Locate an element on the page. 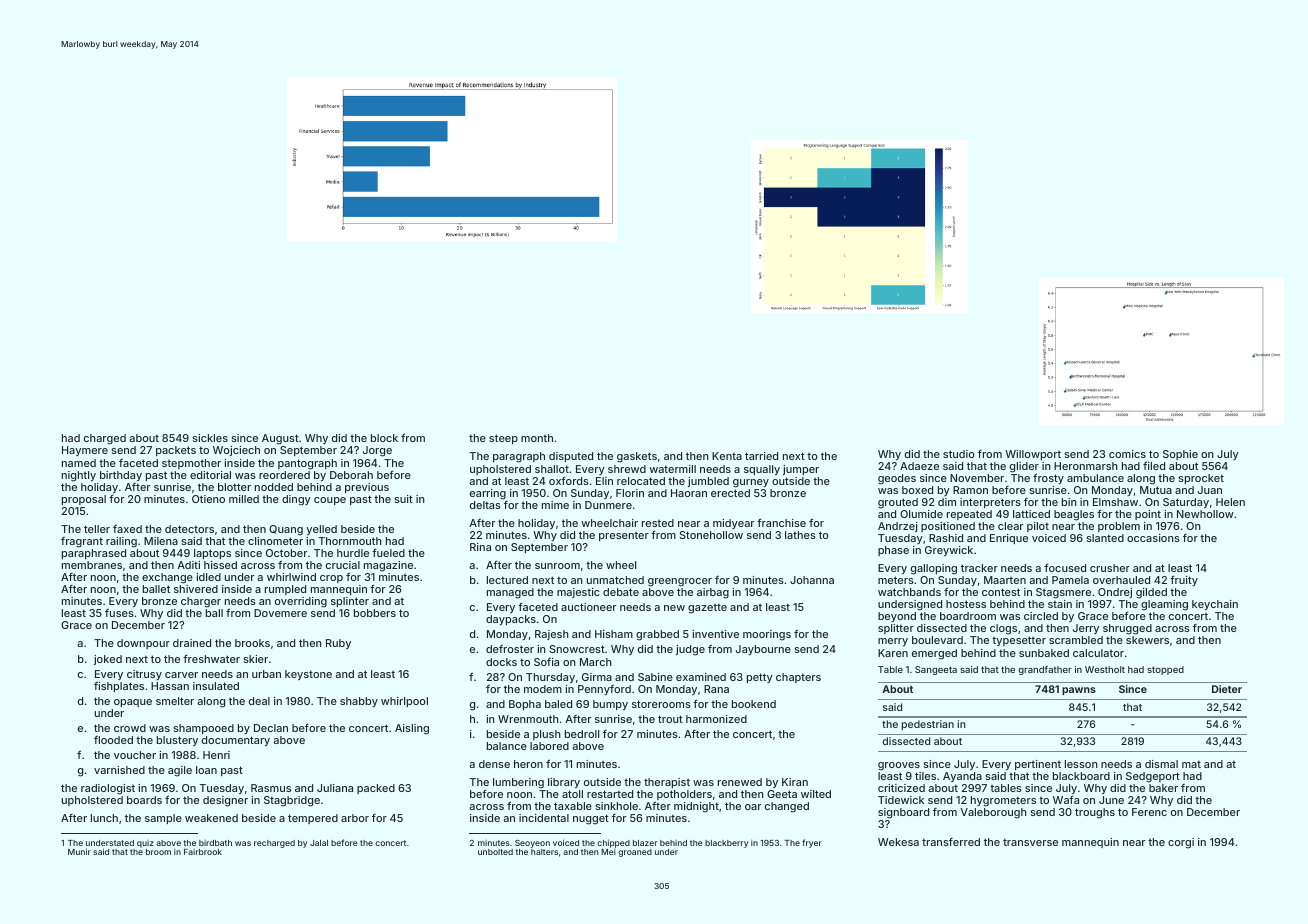 This image has height=924, width=1308. Newhollow is located at coordinates (1205, 514).
